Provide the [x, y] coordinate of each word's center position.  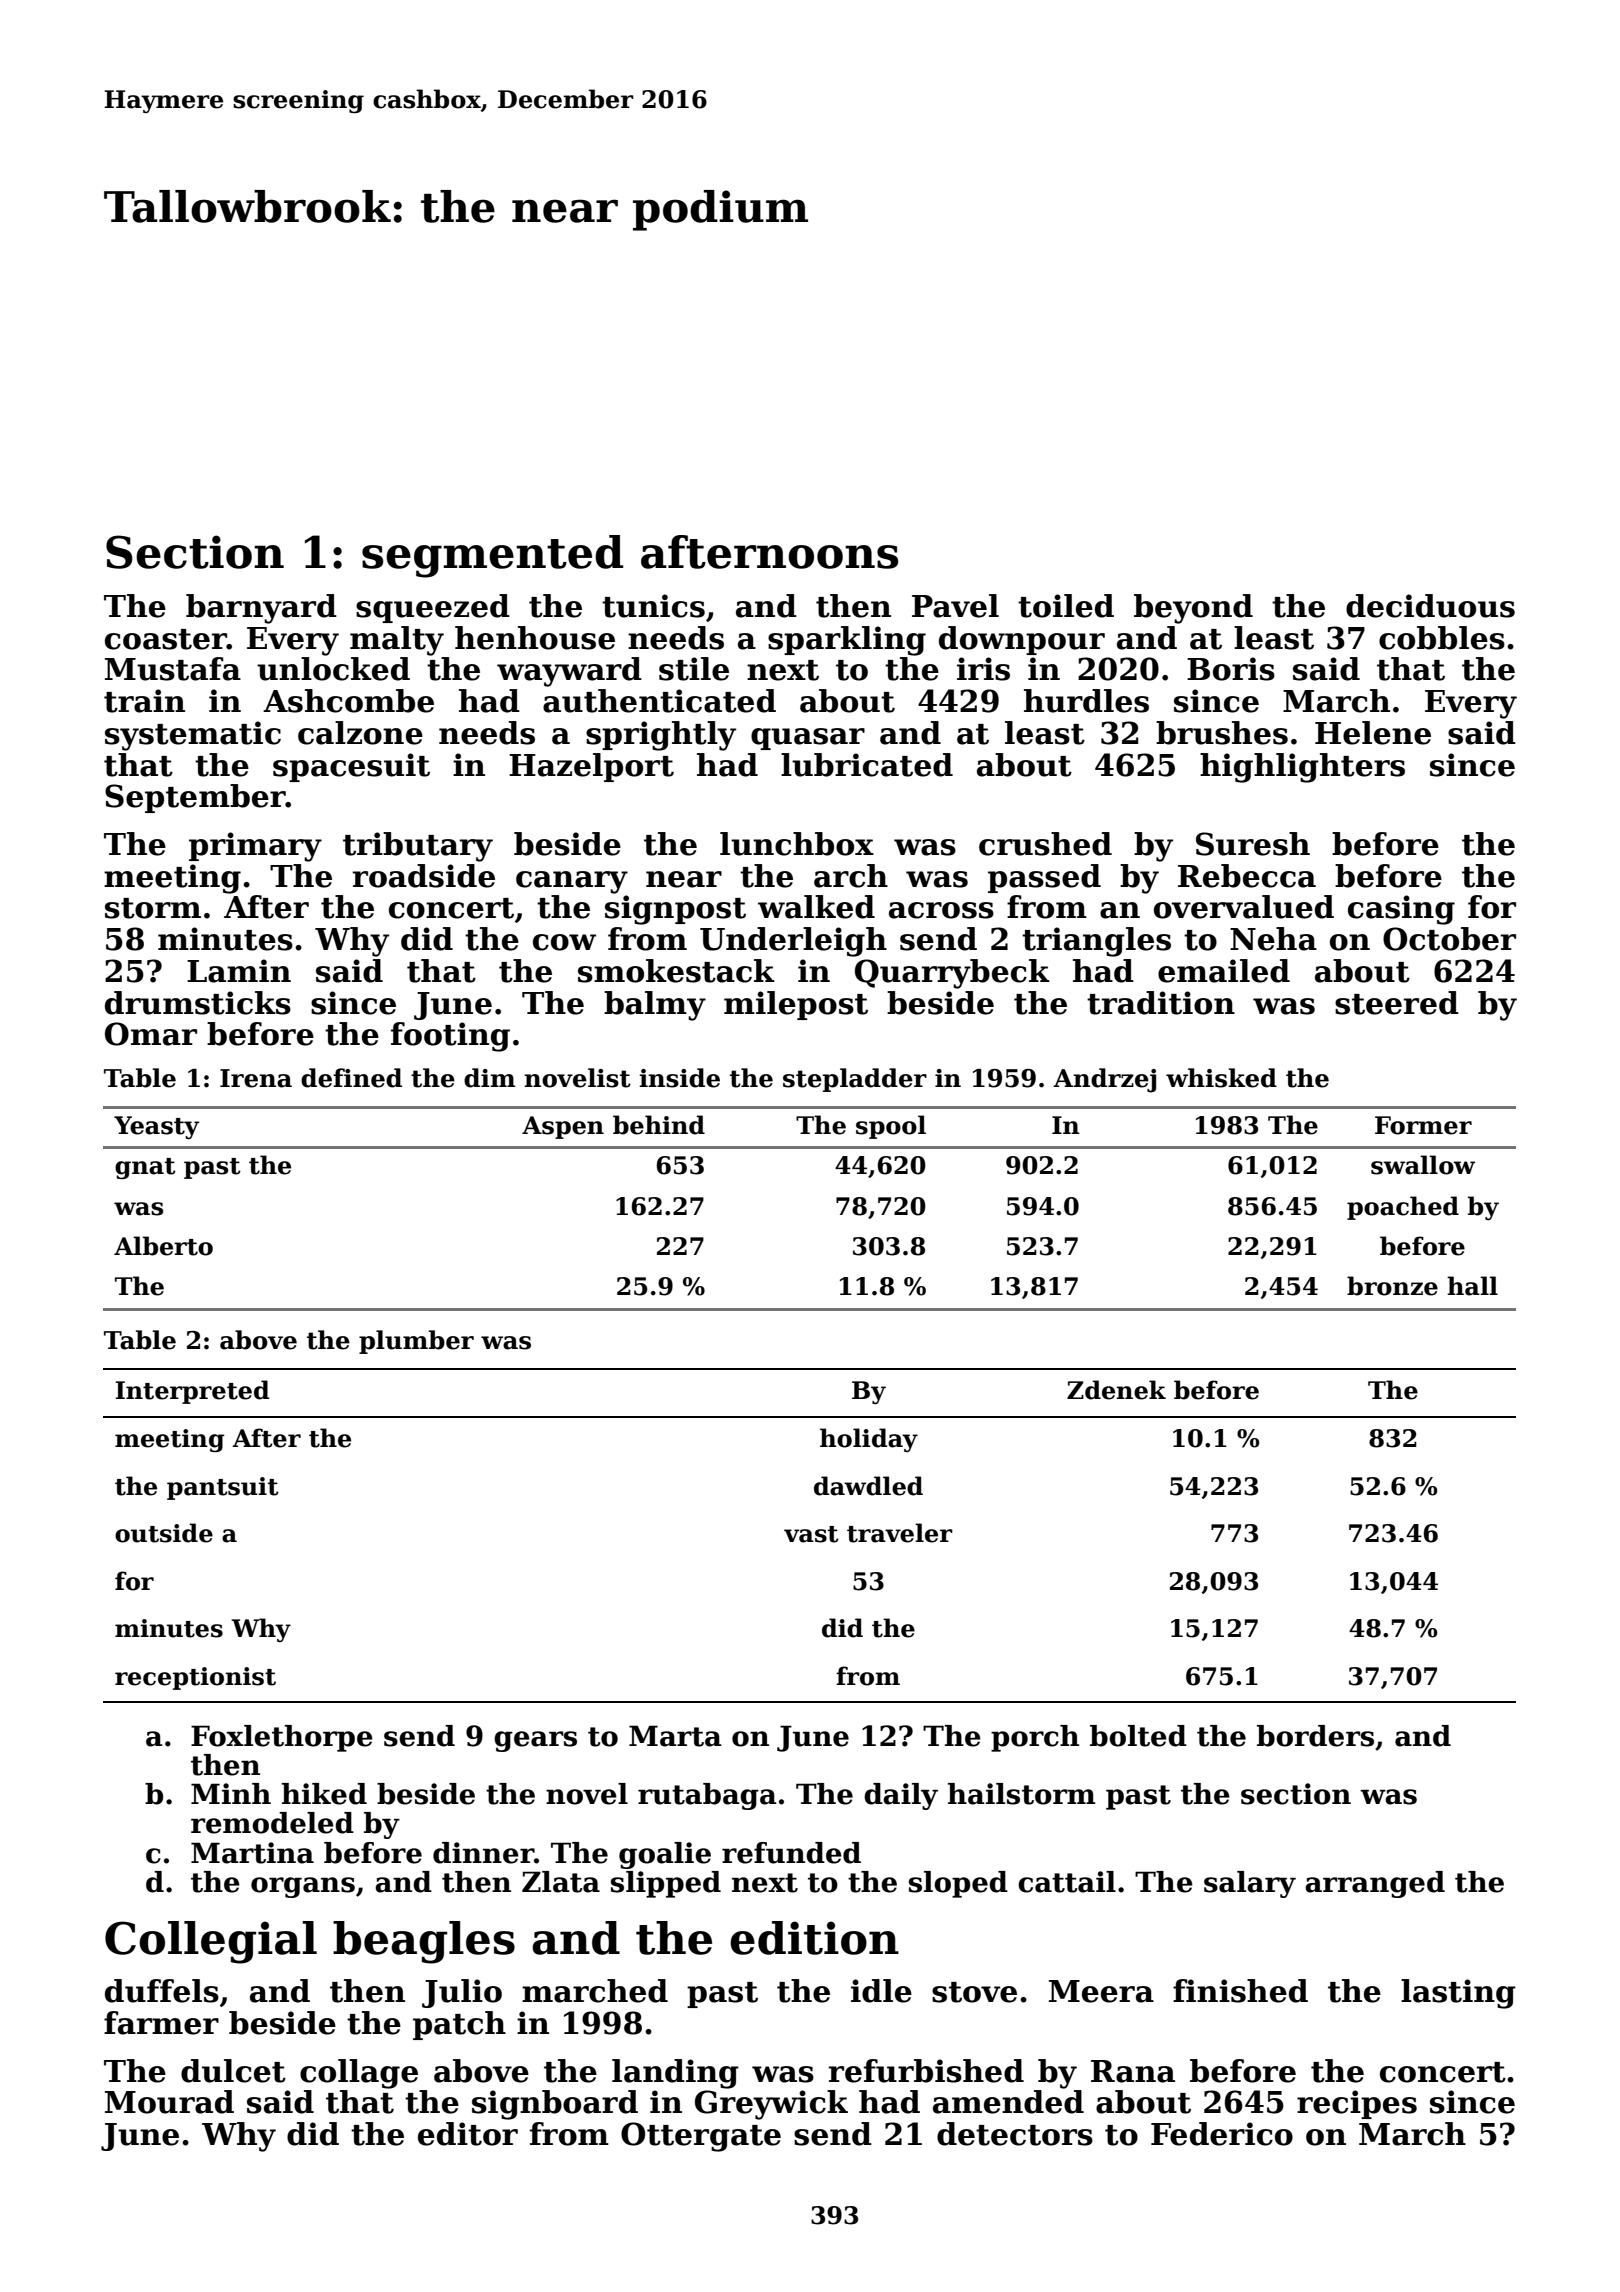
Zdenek [1116, 1390]
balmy [655, 1006]
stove [974, 1992]
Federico [1222, 2134]
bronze [1392, 1286]
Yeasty [156, 1127]
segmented [492, 556]
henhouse [535, 638]
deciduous [1430, 606]
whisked [1221, 1078]
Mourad [169, 2102]
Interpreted [192, 1392]
